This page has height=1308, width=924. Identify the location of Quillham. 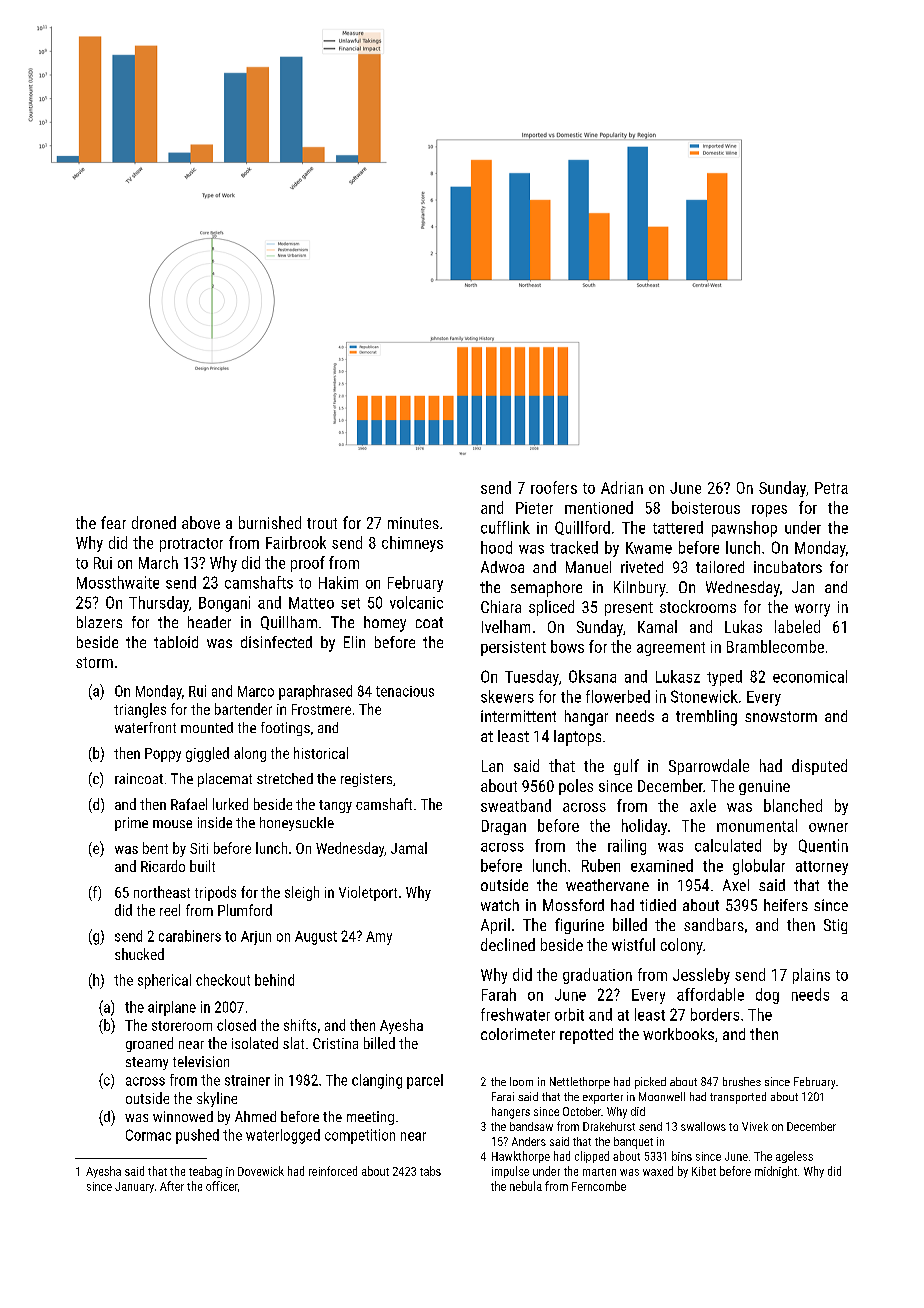
(289, 623).
